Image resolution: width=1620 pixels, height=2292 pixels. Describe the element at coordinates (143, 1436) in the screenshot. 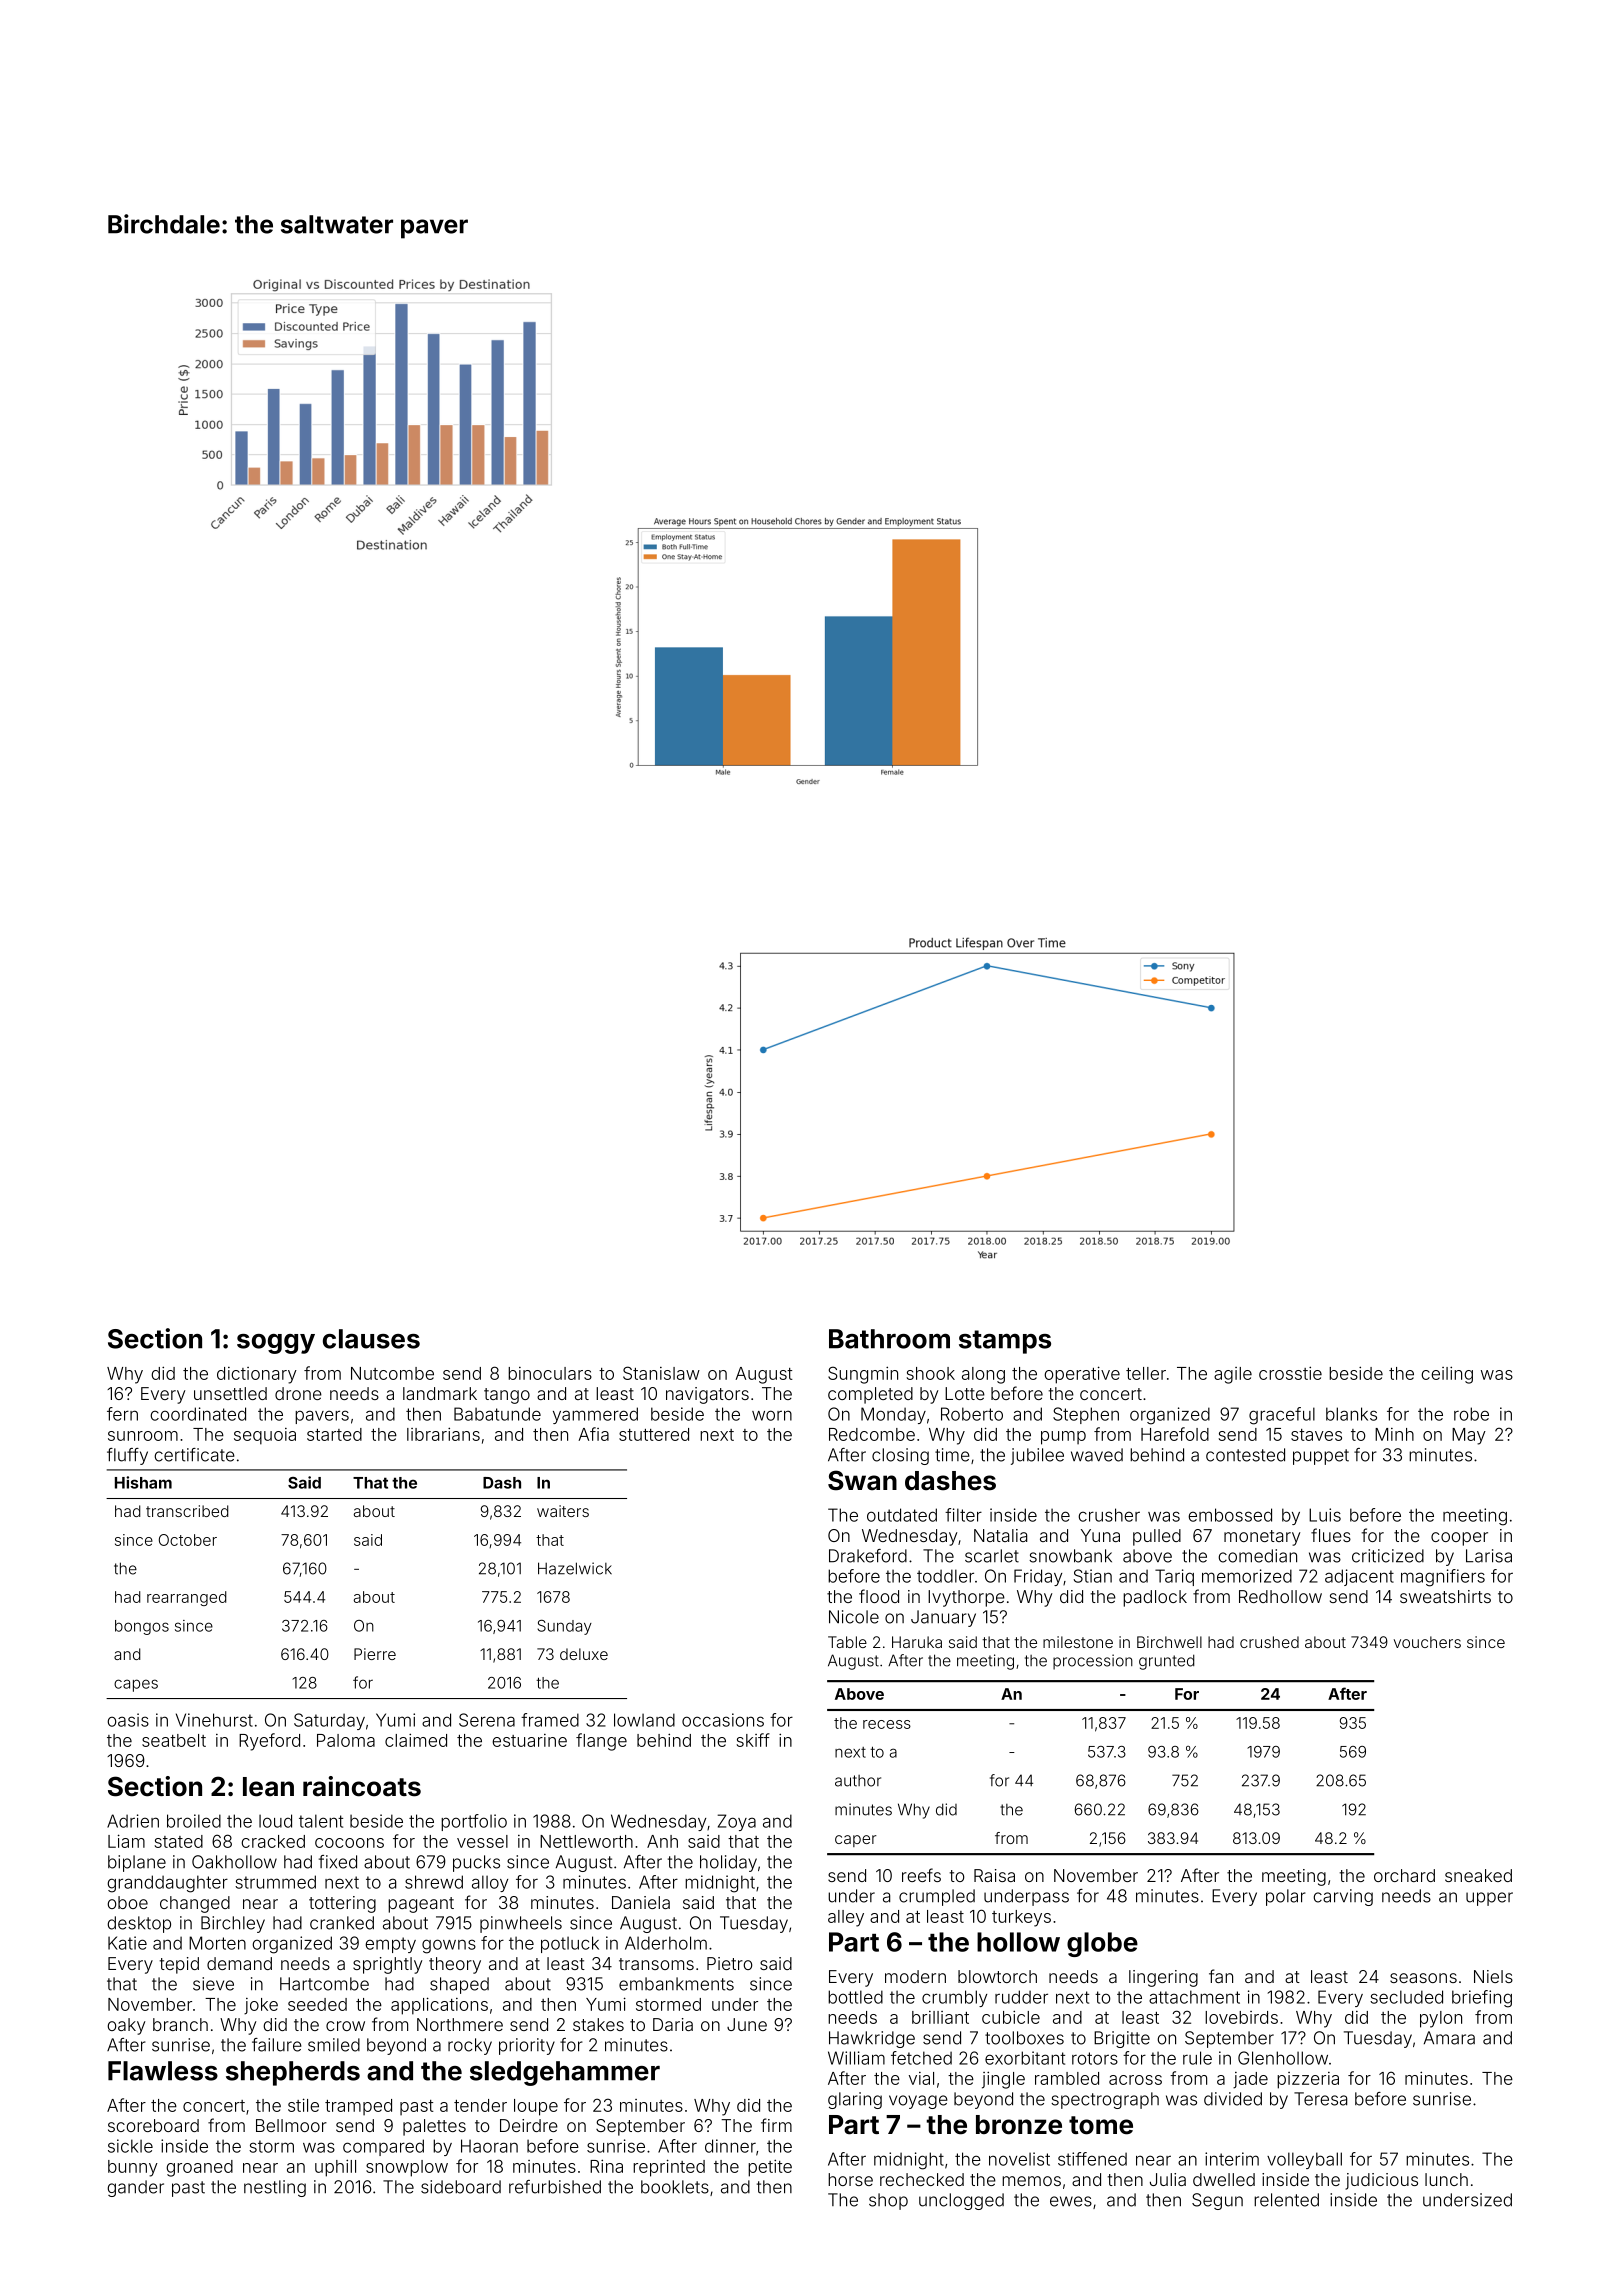

I see `sunroom` at that location.
